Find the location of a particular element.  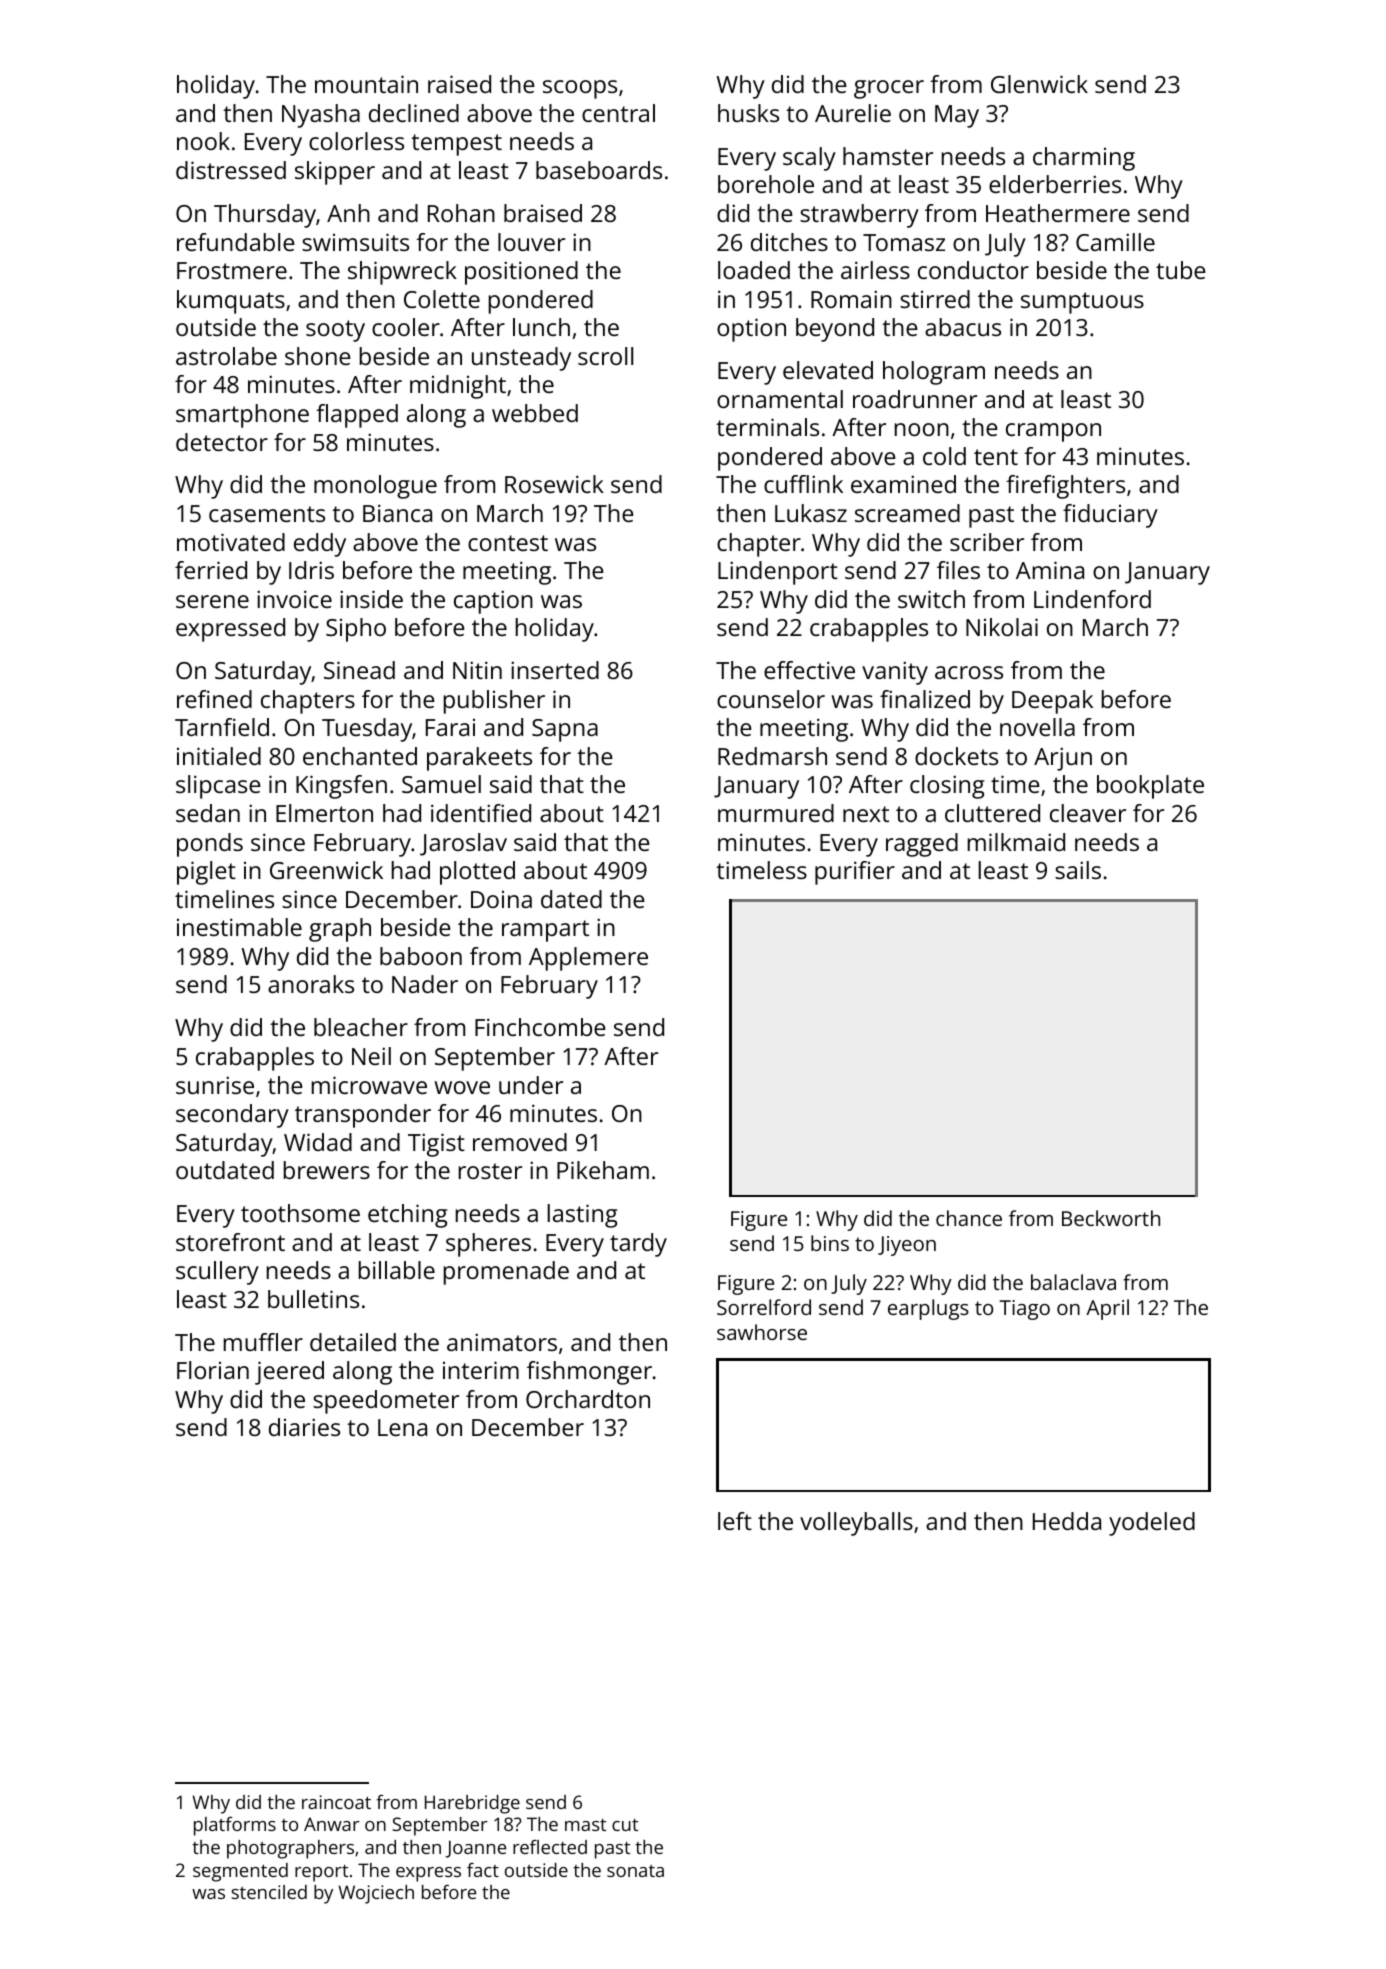

Beckworth is located at coordinates (1111, 1218).
